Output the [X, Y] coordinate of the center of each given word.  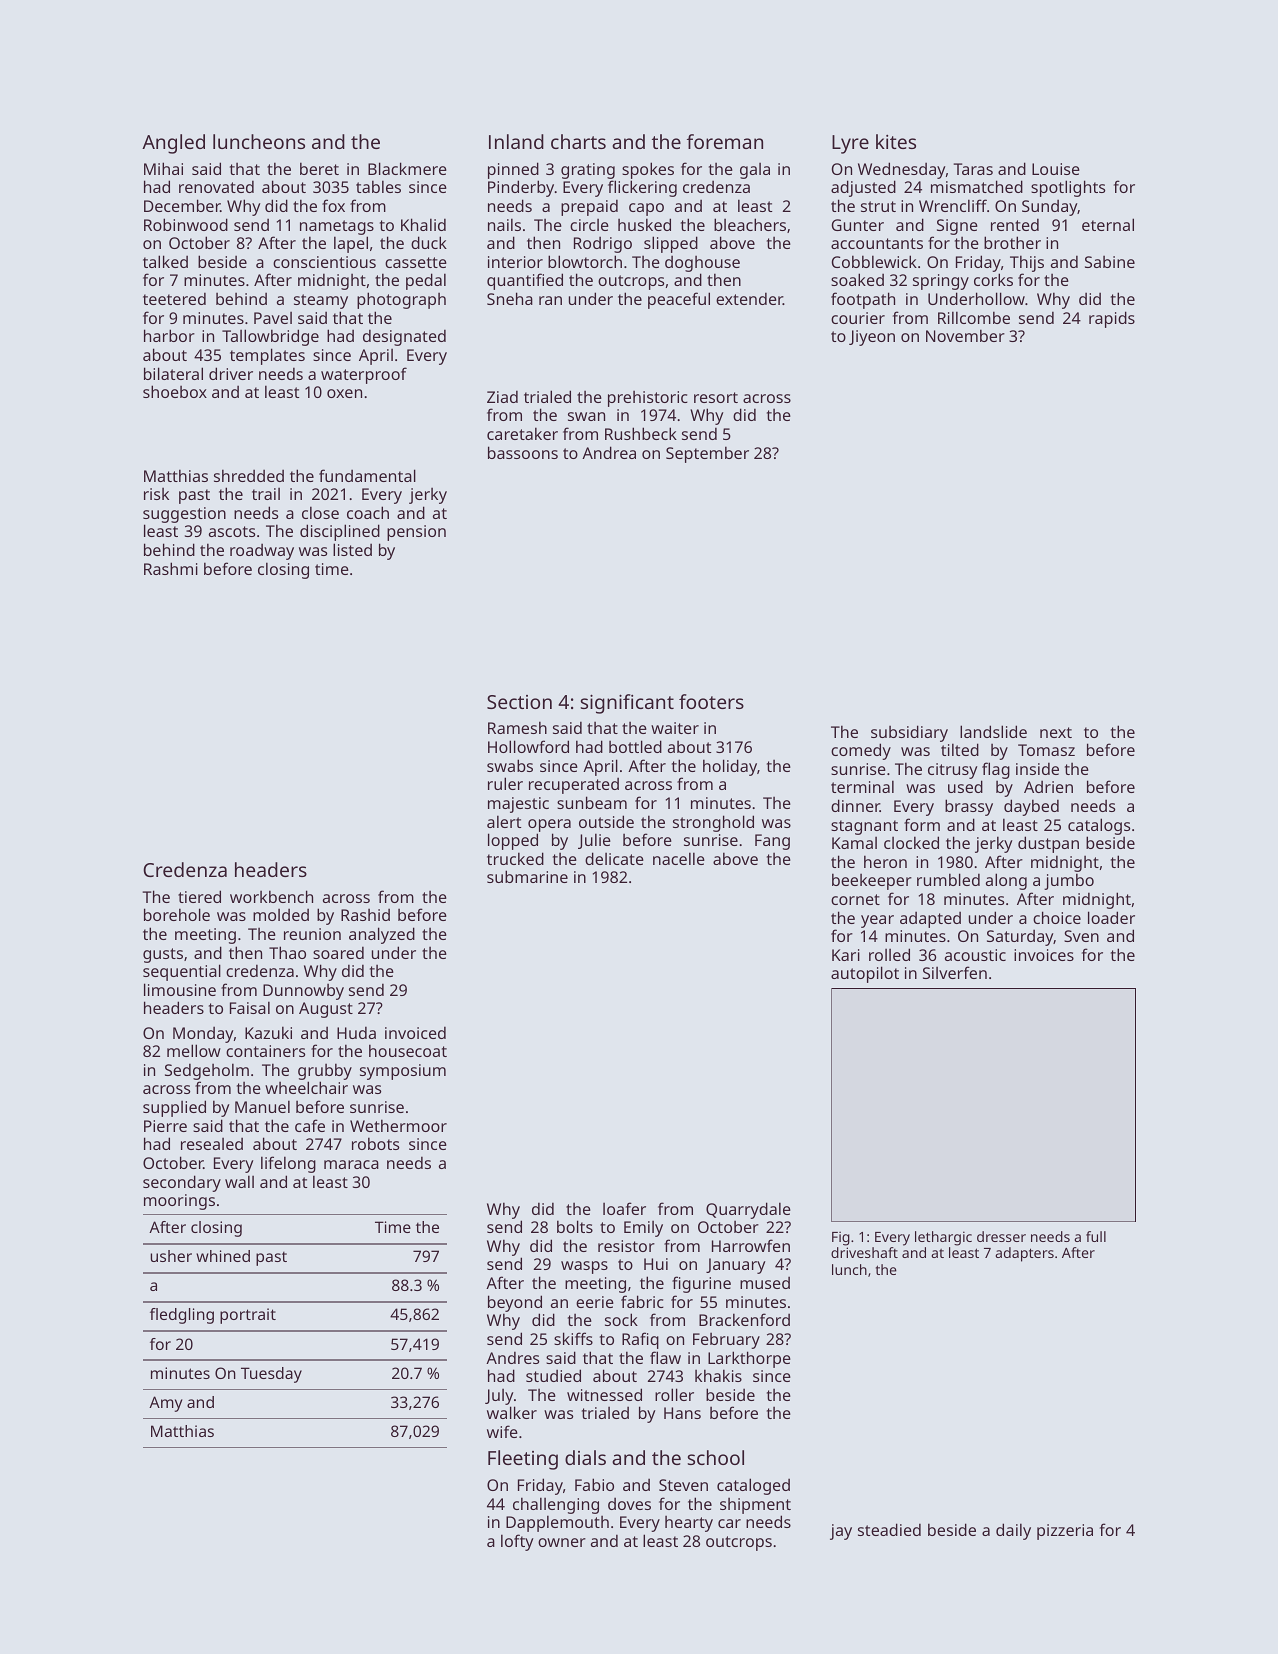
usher [171, 1256]
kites [896, 141]
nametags [337, 227]
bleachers [750, 224]
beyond [515, 1303]
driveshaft [864, 1252]
